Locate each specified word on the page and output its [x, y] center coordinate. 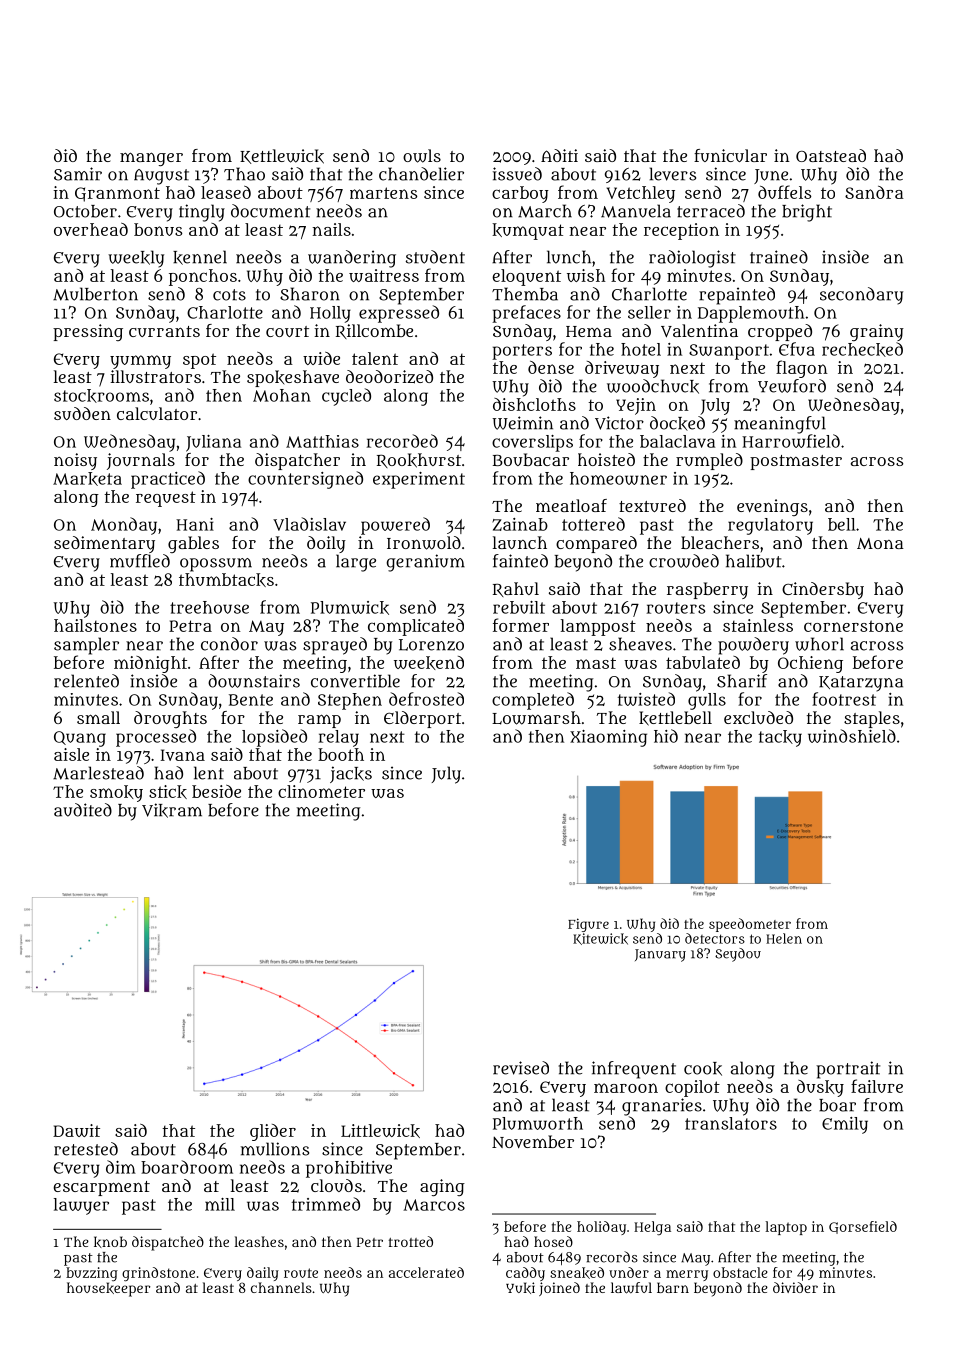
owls [422, 156]
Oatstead [831, 155]
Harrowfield [791, 441]
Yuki [520, 1288]
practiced [168, 480]
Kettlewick [282, 156]
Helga [652, 1228]
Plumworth [538, 1123]
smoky [116, 793]
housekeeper [108, 1289]
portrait [848, 1070]
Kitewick [600, 939]
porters [522, 352]
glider [273, 1132]
